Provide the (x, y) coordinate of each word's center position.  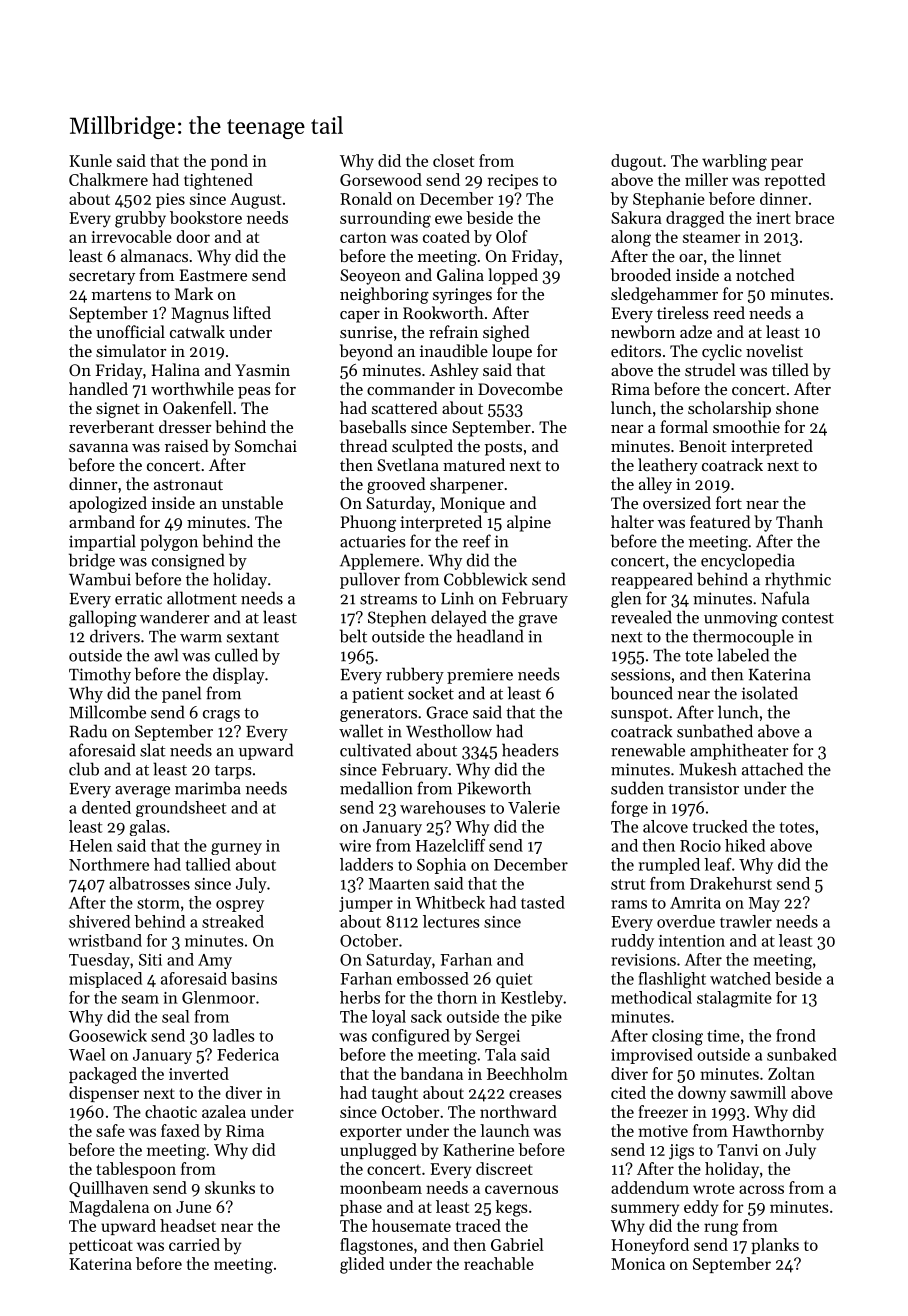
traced (478, 1225)
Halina (176, 369)
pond (229, 162)
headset (188, 1225)
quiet (514, 980)
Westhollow (449, 731)
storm (158, 903)
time (723, 1036)
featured (720, 521)
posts (503, 449)
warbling (734, 162)
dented (106, 807)
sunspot (639, 715)
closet (453, 160)
